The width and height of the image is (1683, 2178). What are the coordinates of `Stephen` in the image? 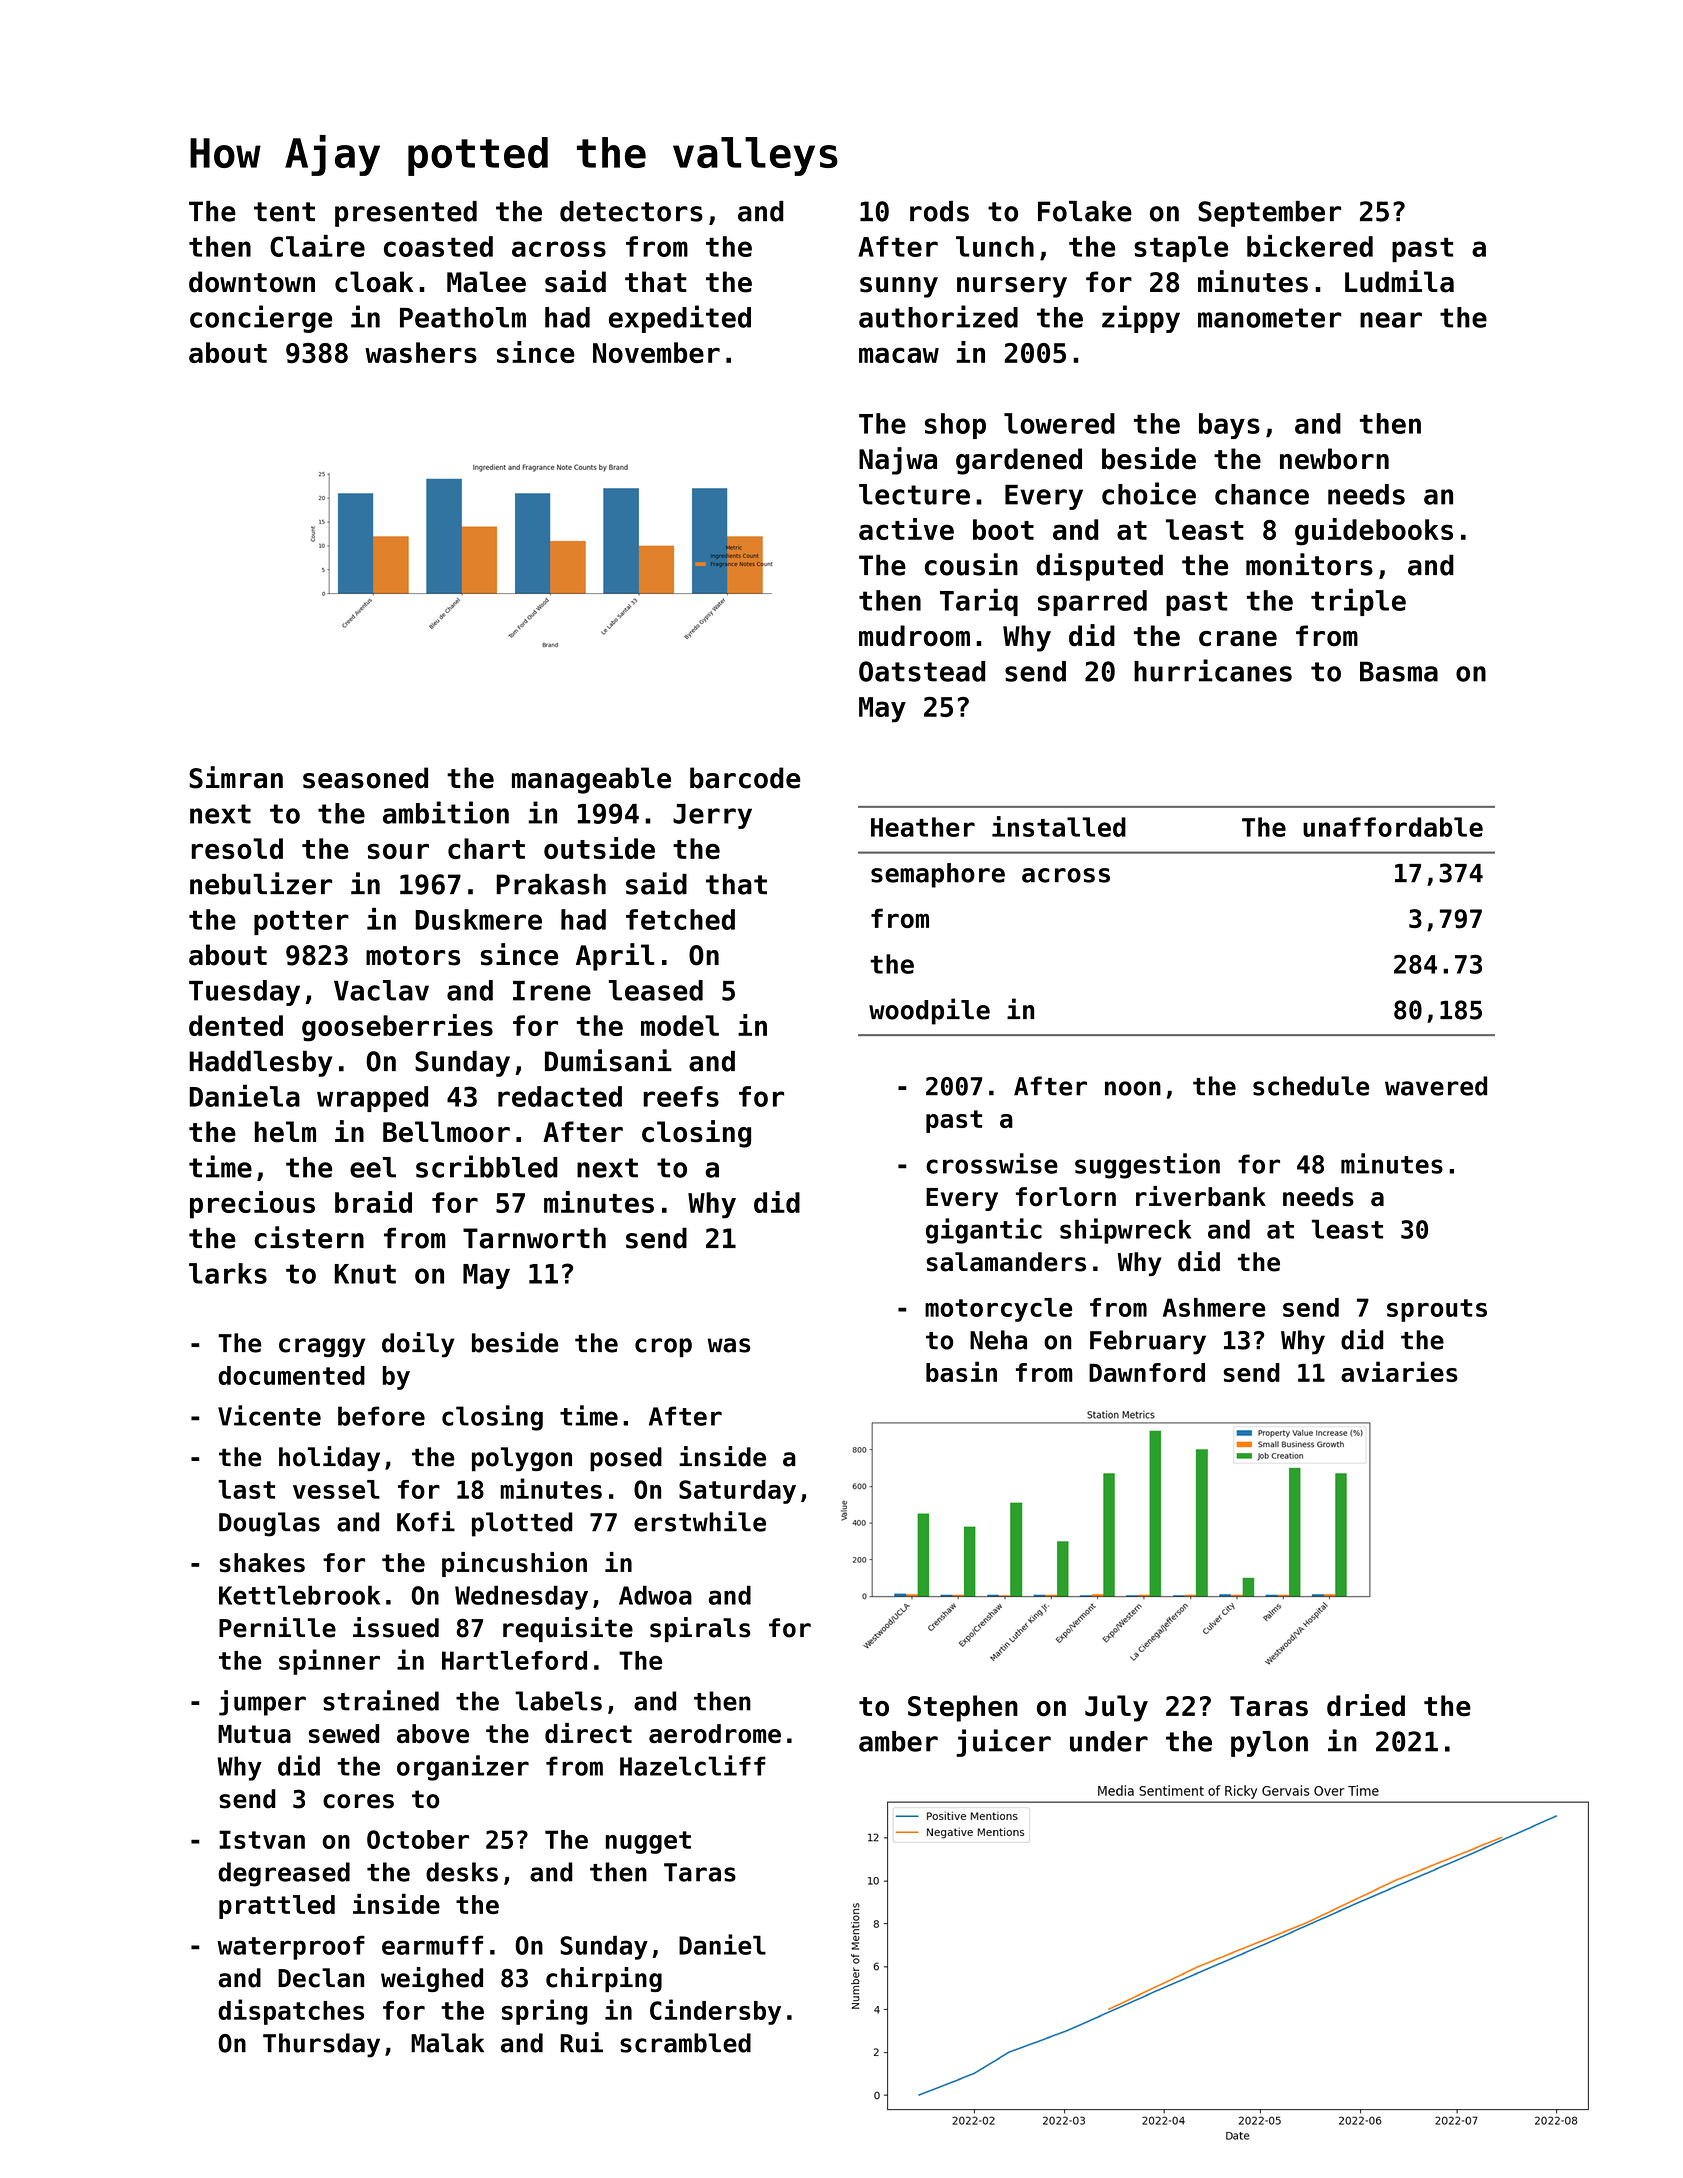 It's located at (963, 1708).
